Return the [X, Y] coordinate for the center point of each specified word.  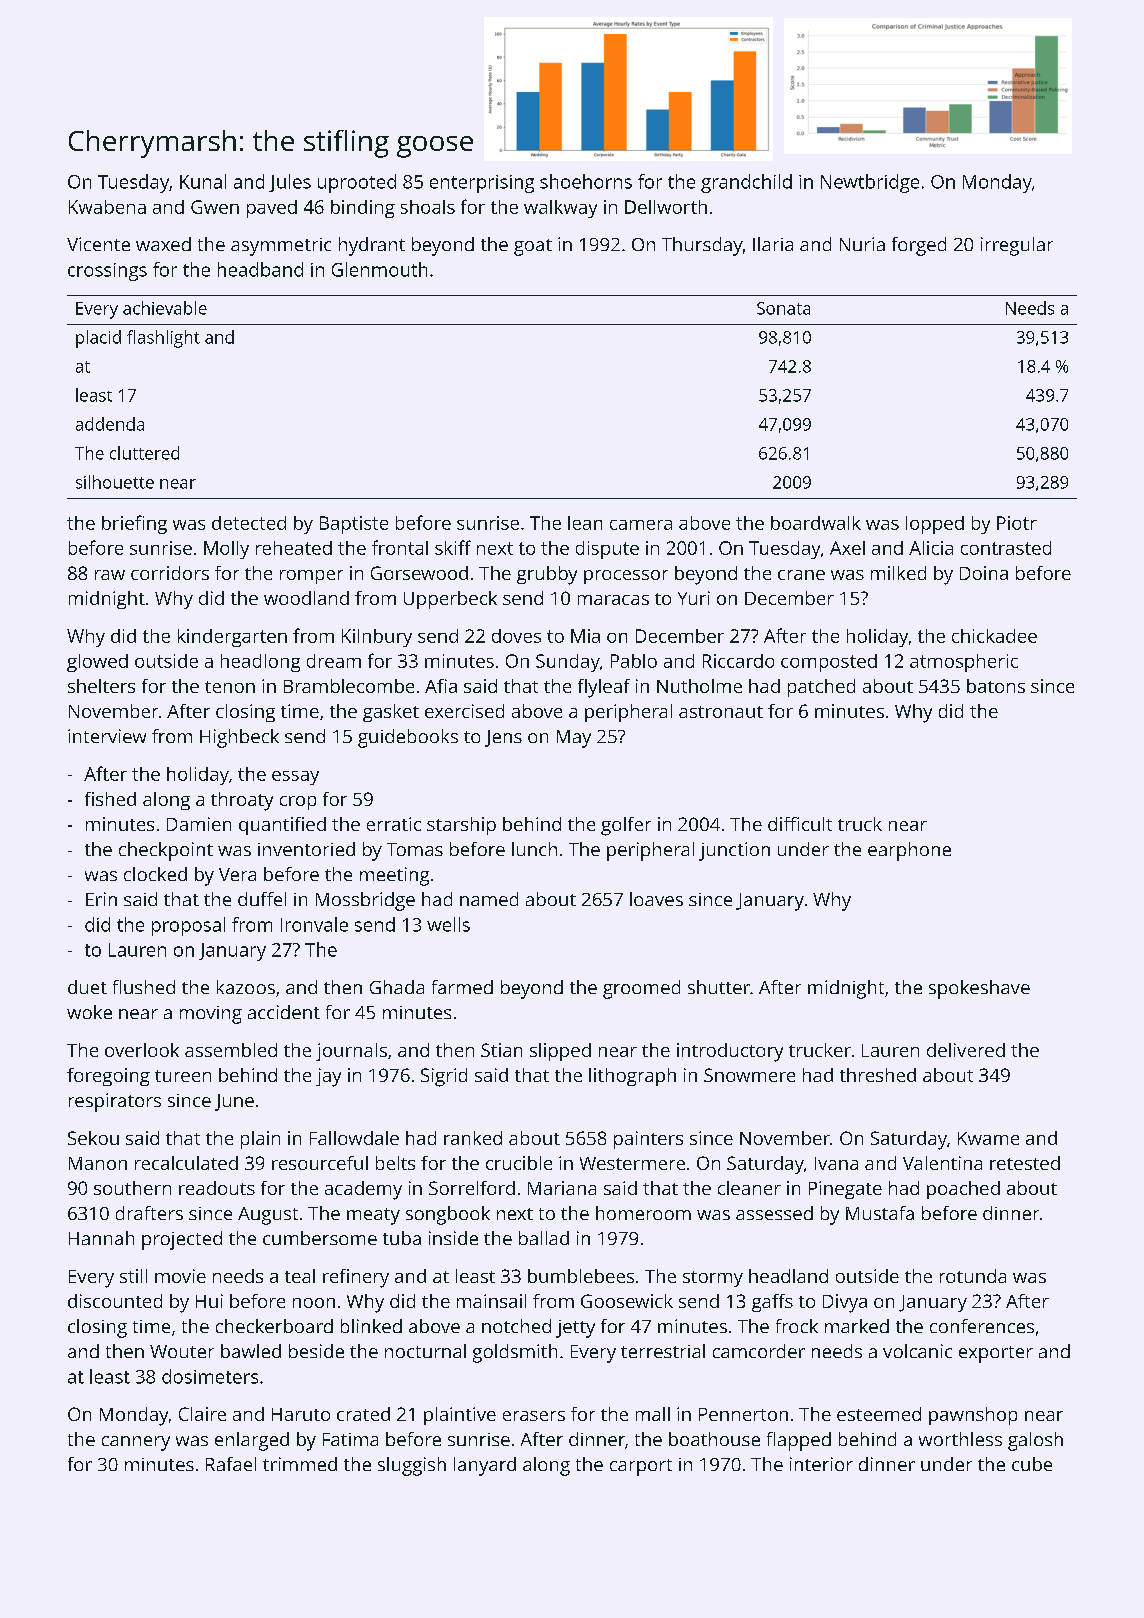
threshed [878, 1075]
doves [516, 636]
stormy [713, 1279]
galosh [1035, 1441]
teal [300, 1276]
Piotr [1017, 523]
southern [132, 1188]
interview [107, 736]
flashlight [163, 339]
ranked [473, 1138]
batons [996, 686]
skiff [453, 547]
